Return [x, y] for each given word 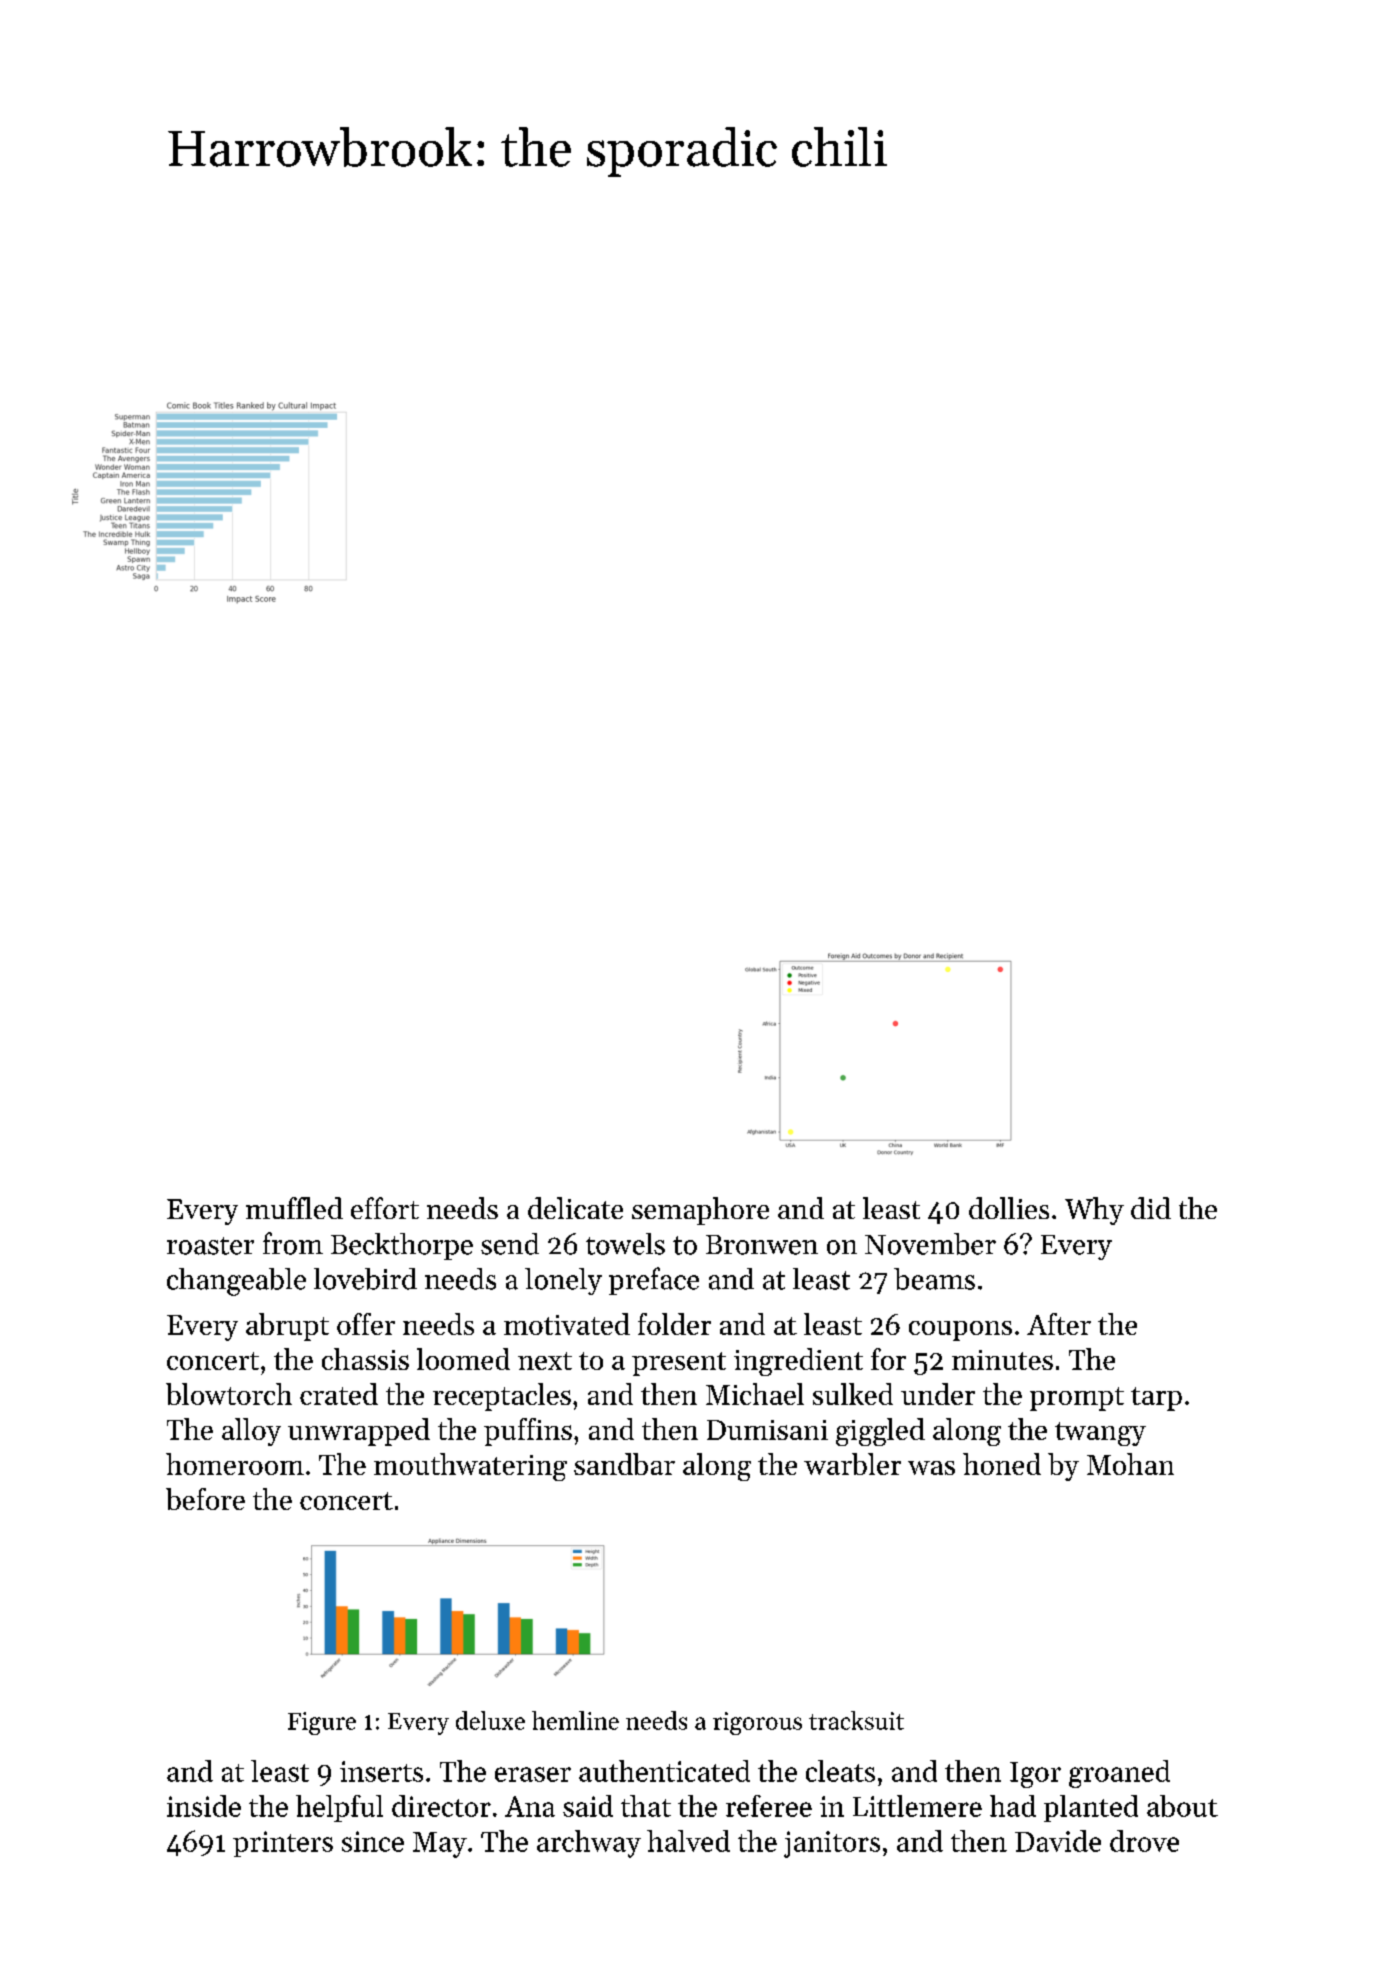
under [938, 1394]
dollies [1009, 1208]
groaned [1119, 1774]
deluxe [490, 1720]
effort [385, 1208]
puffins [528, 1432]
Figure [322, 1723]
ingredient [798, 1362]
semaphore [700, 1211]
